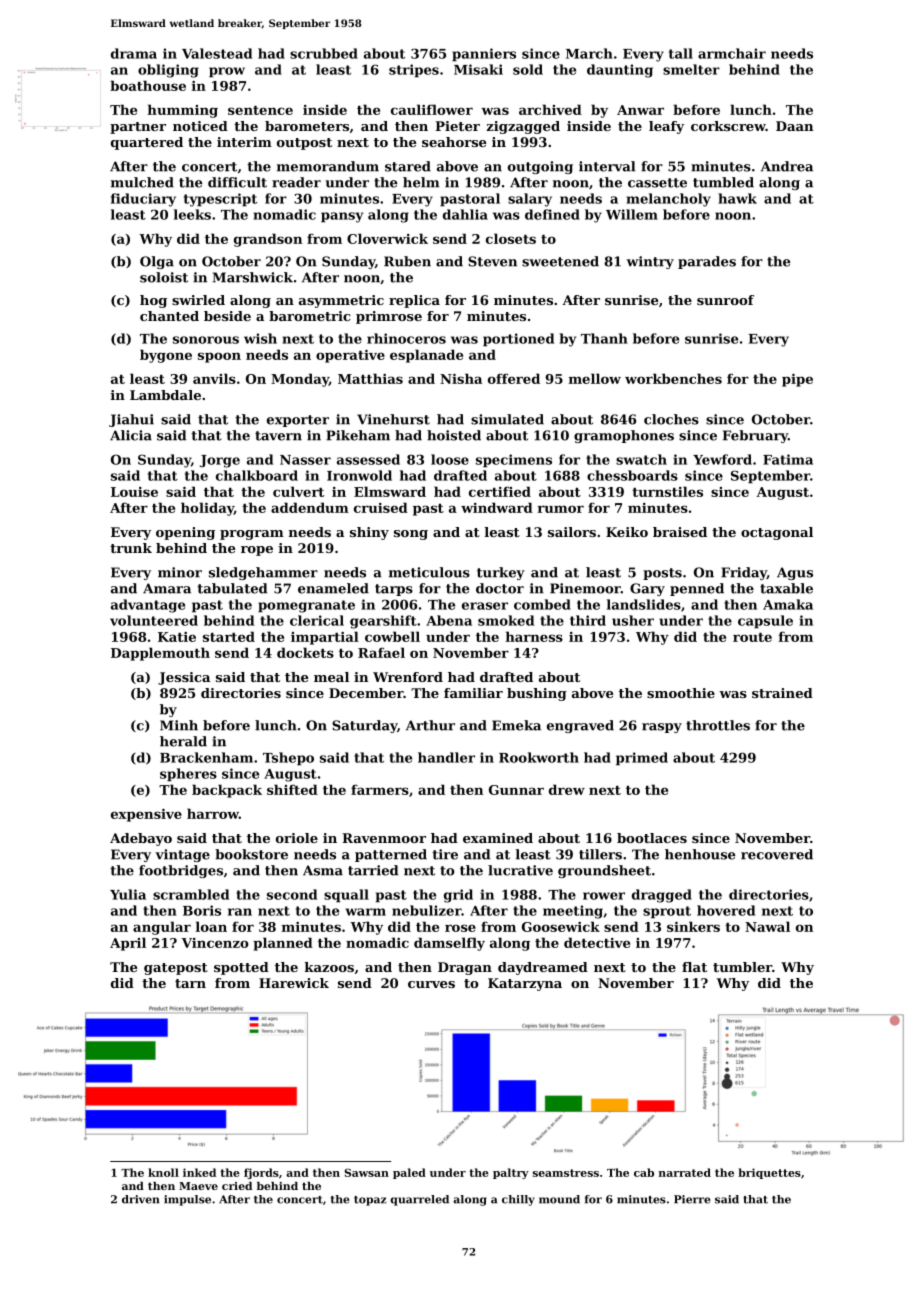  What do you see at coordinates (507, 419) in the page?
I see `simulated` at bounding box center [507, 419].
